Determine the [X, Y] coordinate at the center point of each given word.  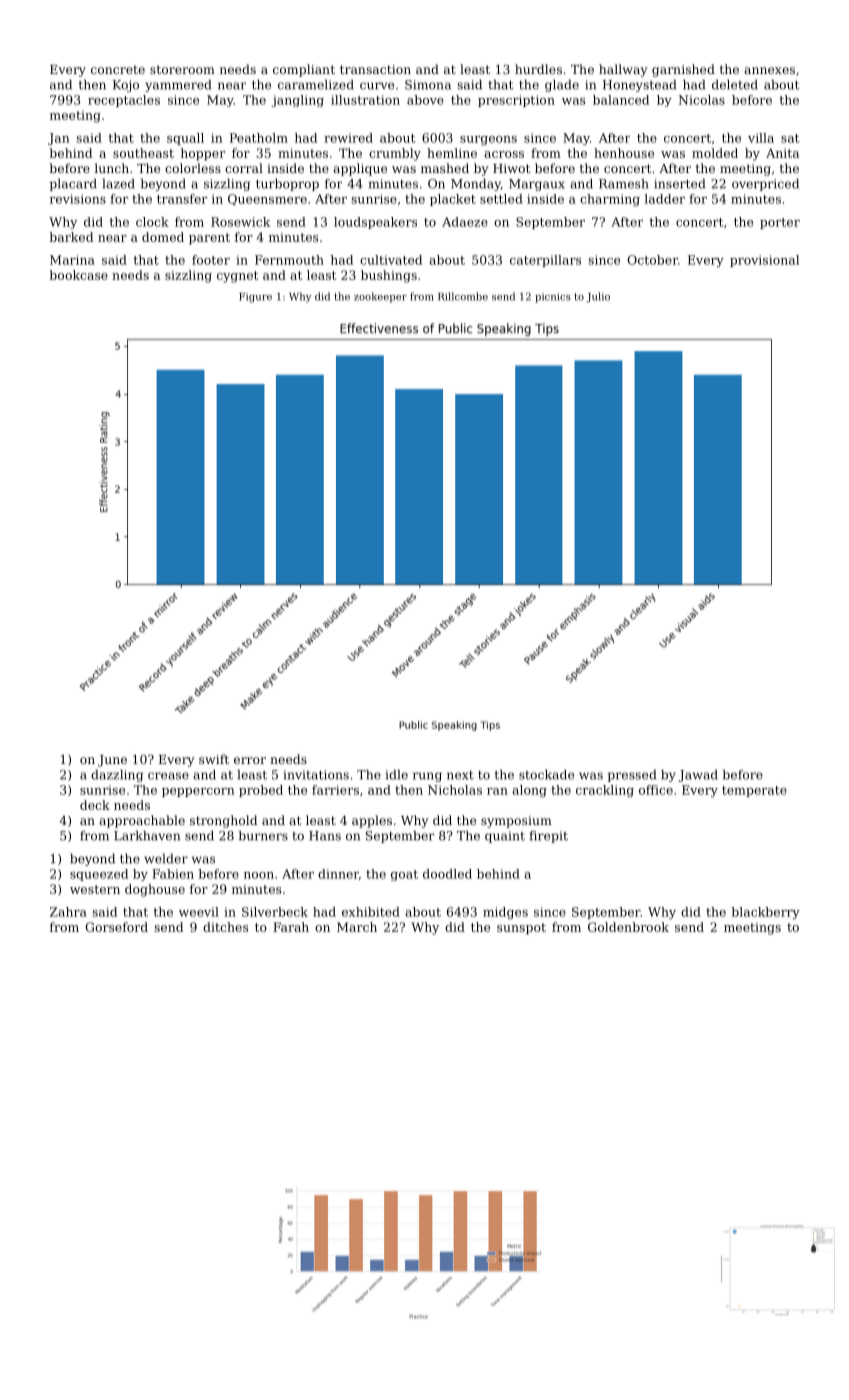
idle [397, 774]
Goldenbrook [628, 927]
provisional [764, 261]
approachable [142, 821]
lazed [118, 183]
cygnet [238, 277]
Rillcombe [463, 296]
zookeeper [380, 297]
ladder [664, 199]
